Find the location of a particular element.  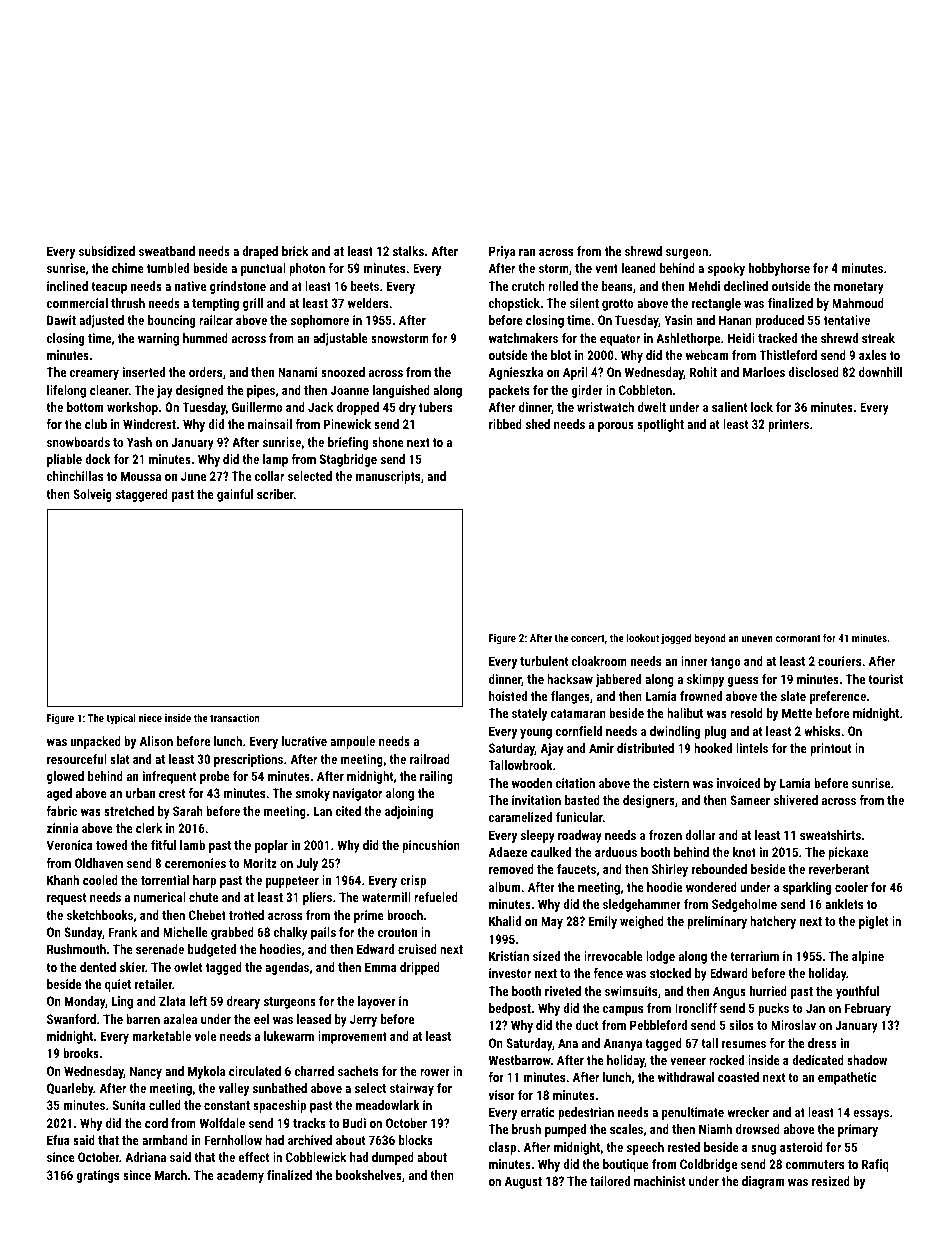

couriers is located at coordinates (839, 661).
